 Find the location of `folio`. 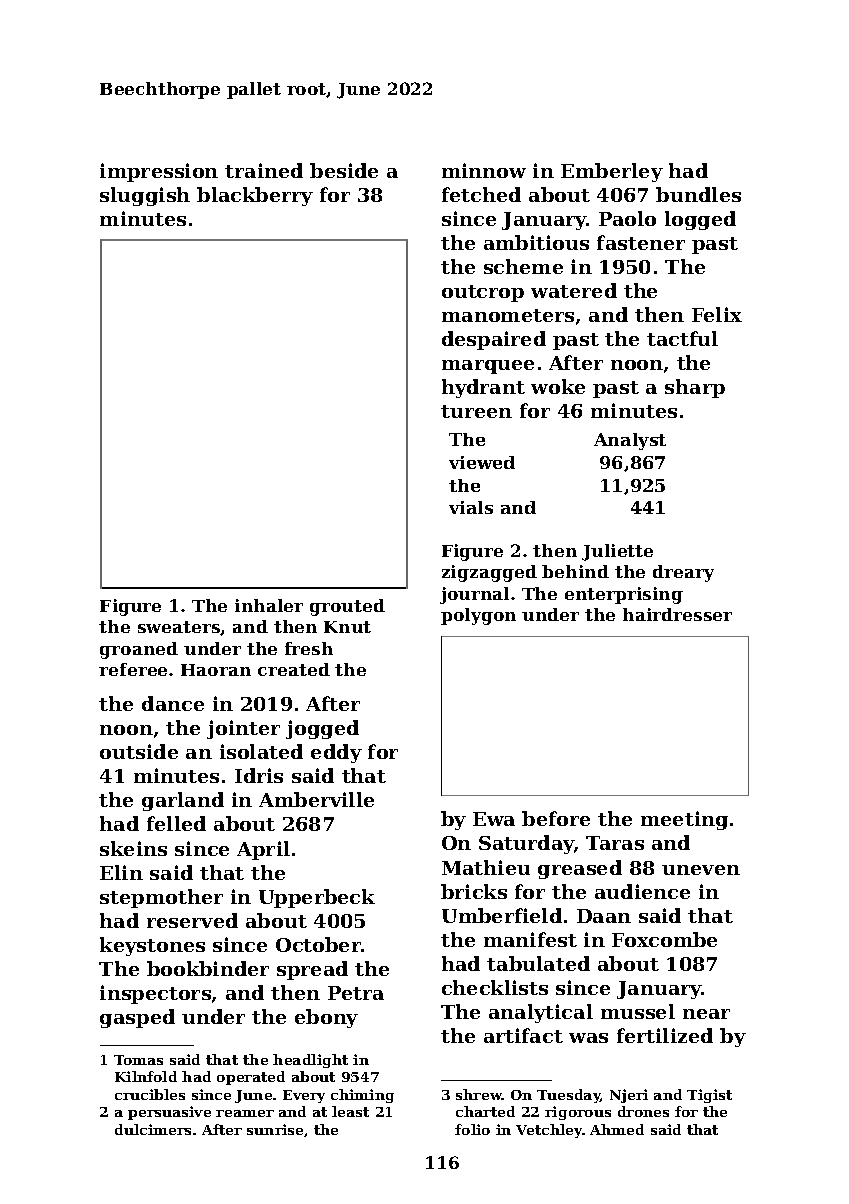

folio is located at coordinates (472, 1129).
